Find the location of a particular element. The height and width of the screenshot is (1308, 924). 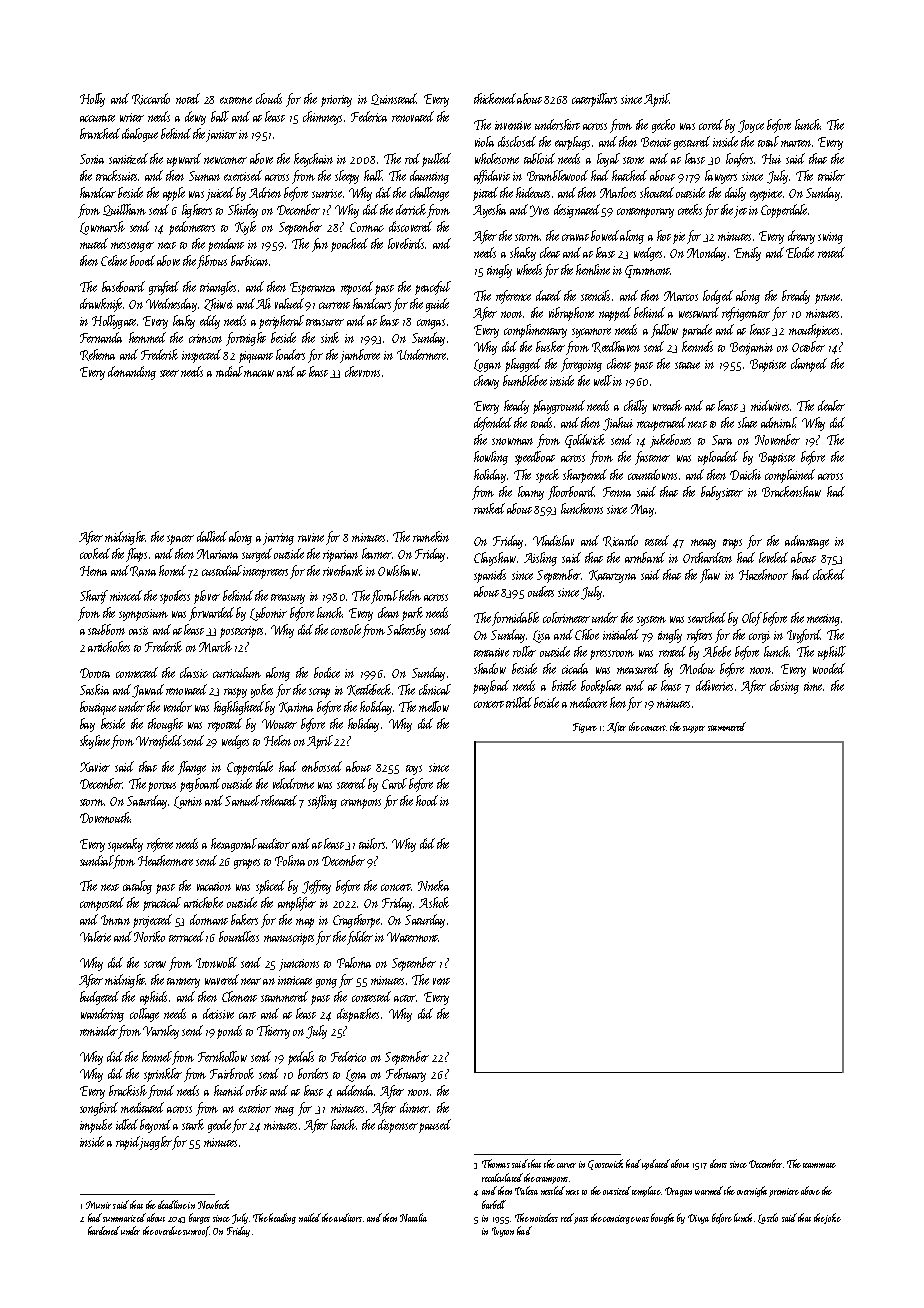

toys is located at coordinates (414, 770).
